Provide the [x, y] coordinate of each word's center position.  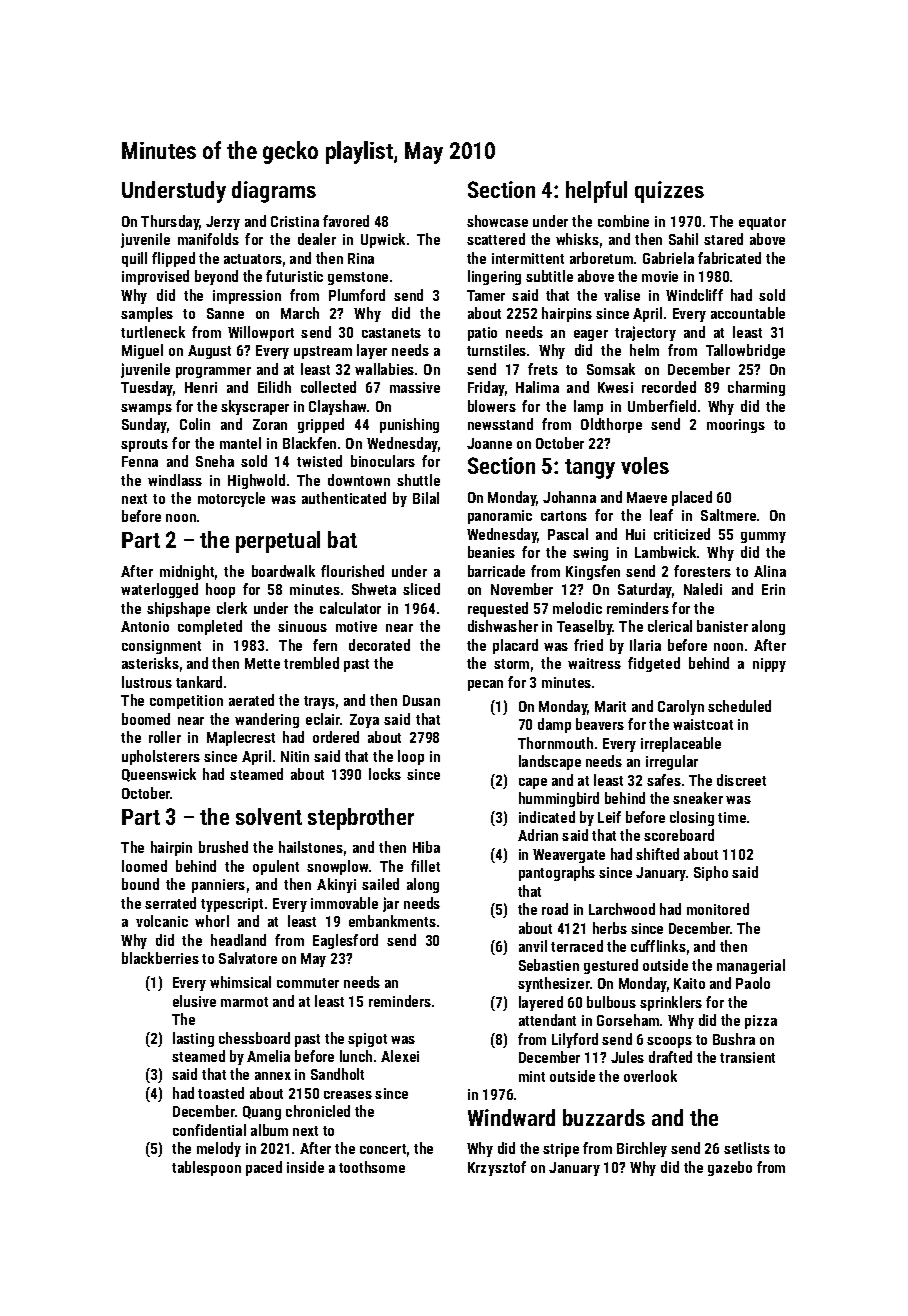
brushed [223, 847]
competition [186, 702]
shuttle [418, 480]
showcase [497, 221]
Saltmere [728, 515]
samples [147, 314]
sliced [421, 589]
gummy [763, 537]
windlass [175, 480]
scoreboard [679, 835]
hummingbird [559, 799]
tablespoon [206, 1168]
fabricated [729, 258]
